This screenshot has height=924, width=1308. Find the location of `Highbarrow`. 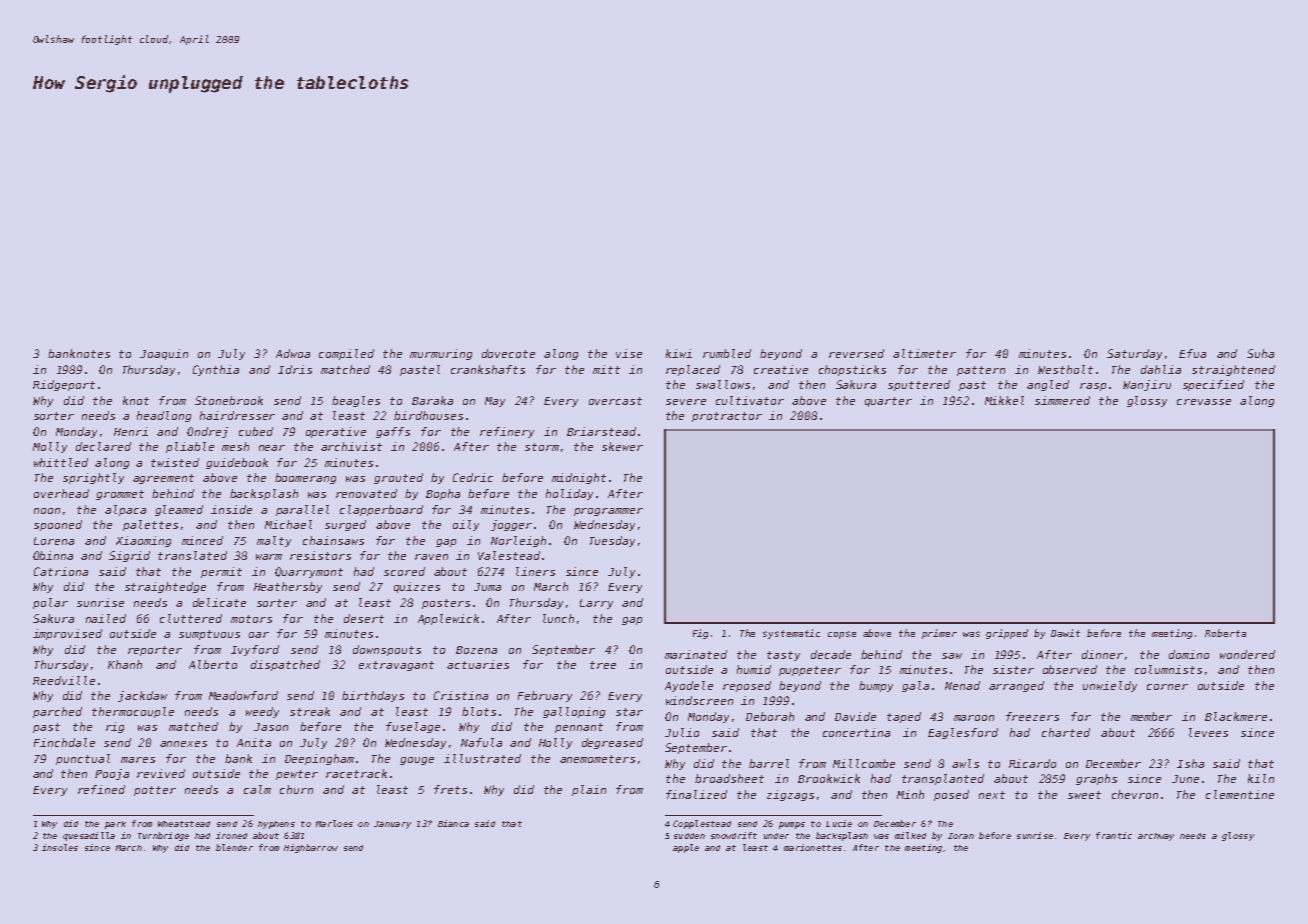

Highbarrow is located at coordinates (311, 848).
